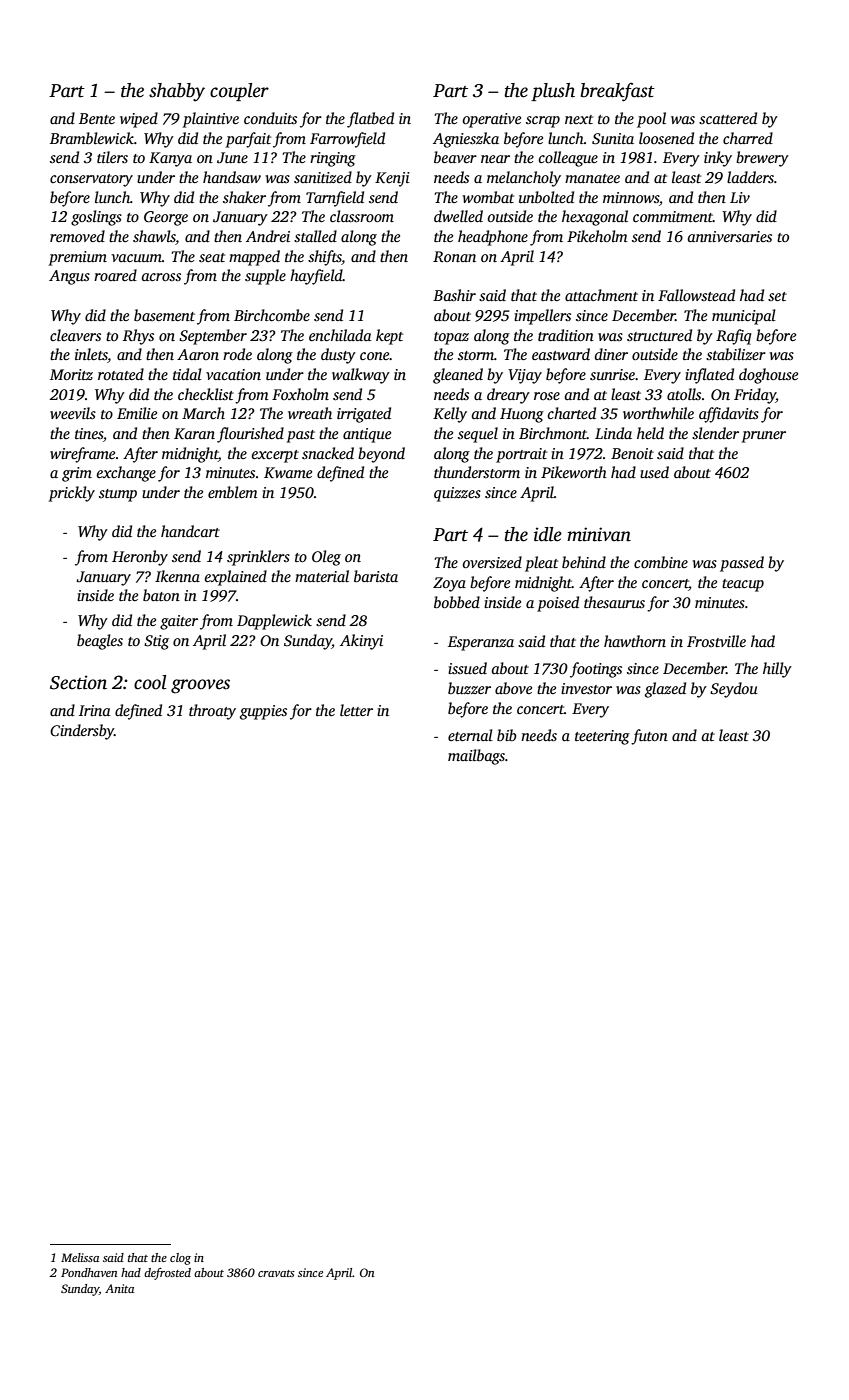  I want to click on Cindersby, so click(82, 732).
